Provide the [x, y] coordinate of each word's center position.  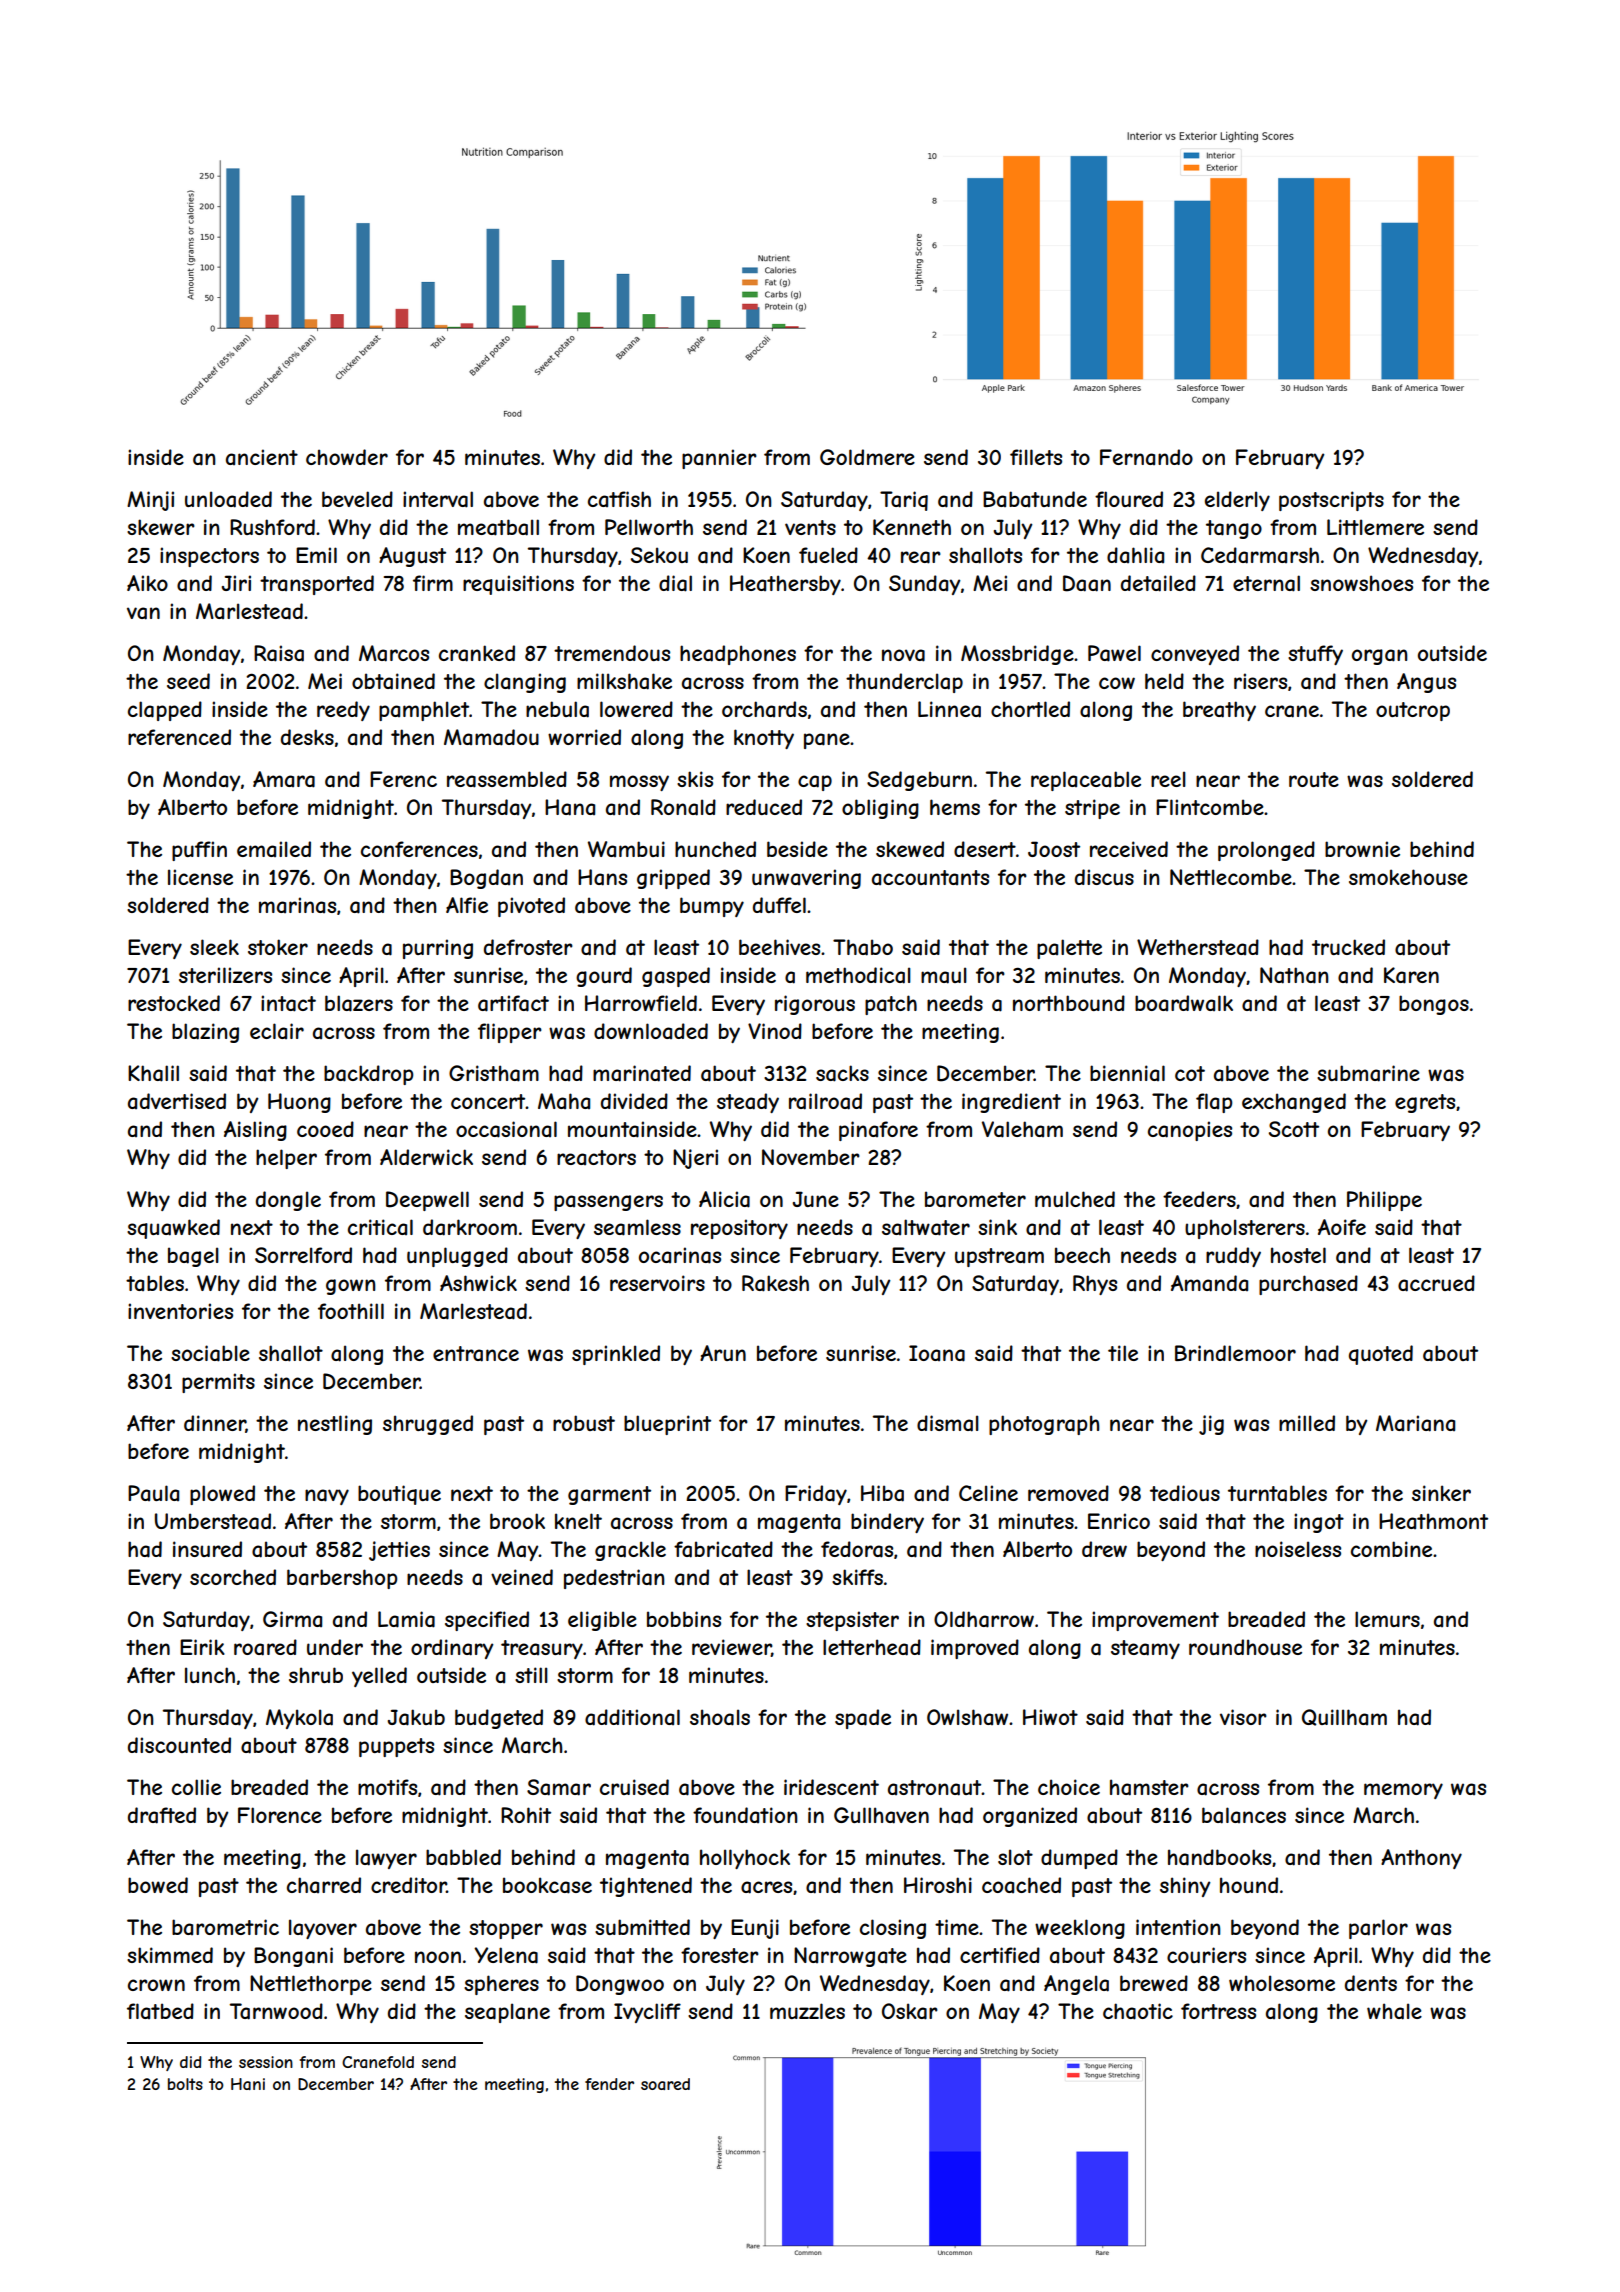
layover [323, 1929]
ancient [262, 457]
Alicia [724, 1199]
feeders [1199, 1199]
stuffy [1315, 655]
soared [665, 2084]
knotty [764, 739]
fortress [1218, 2011]
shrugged [428, 1425]
